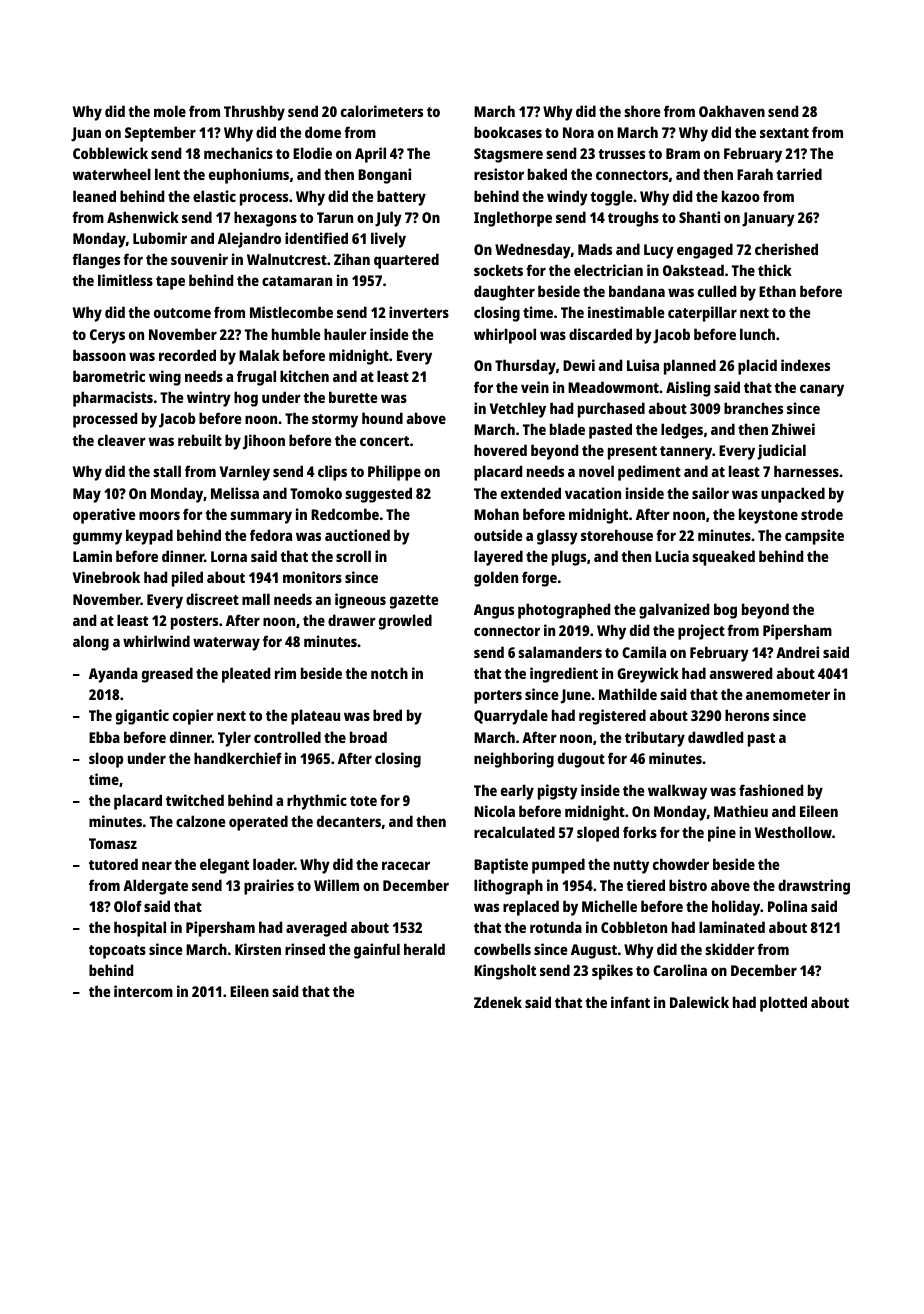  Describe the element at coordinates (611, 410) in the image. I see `purchased` at that location.
